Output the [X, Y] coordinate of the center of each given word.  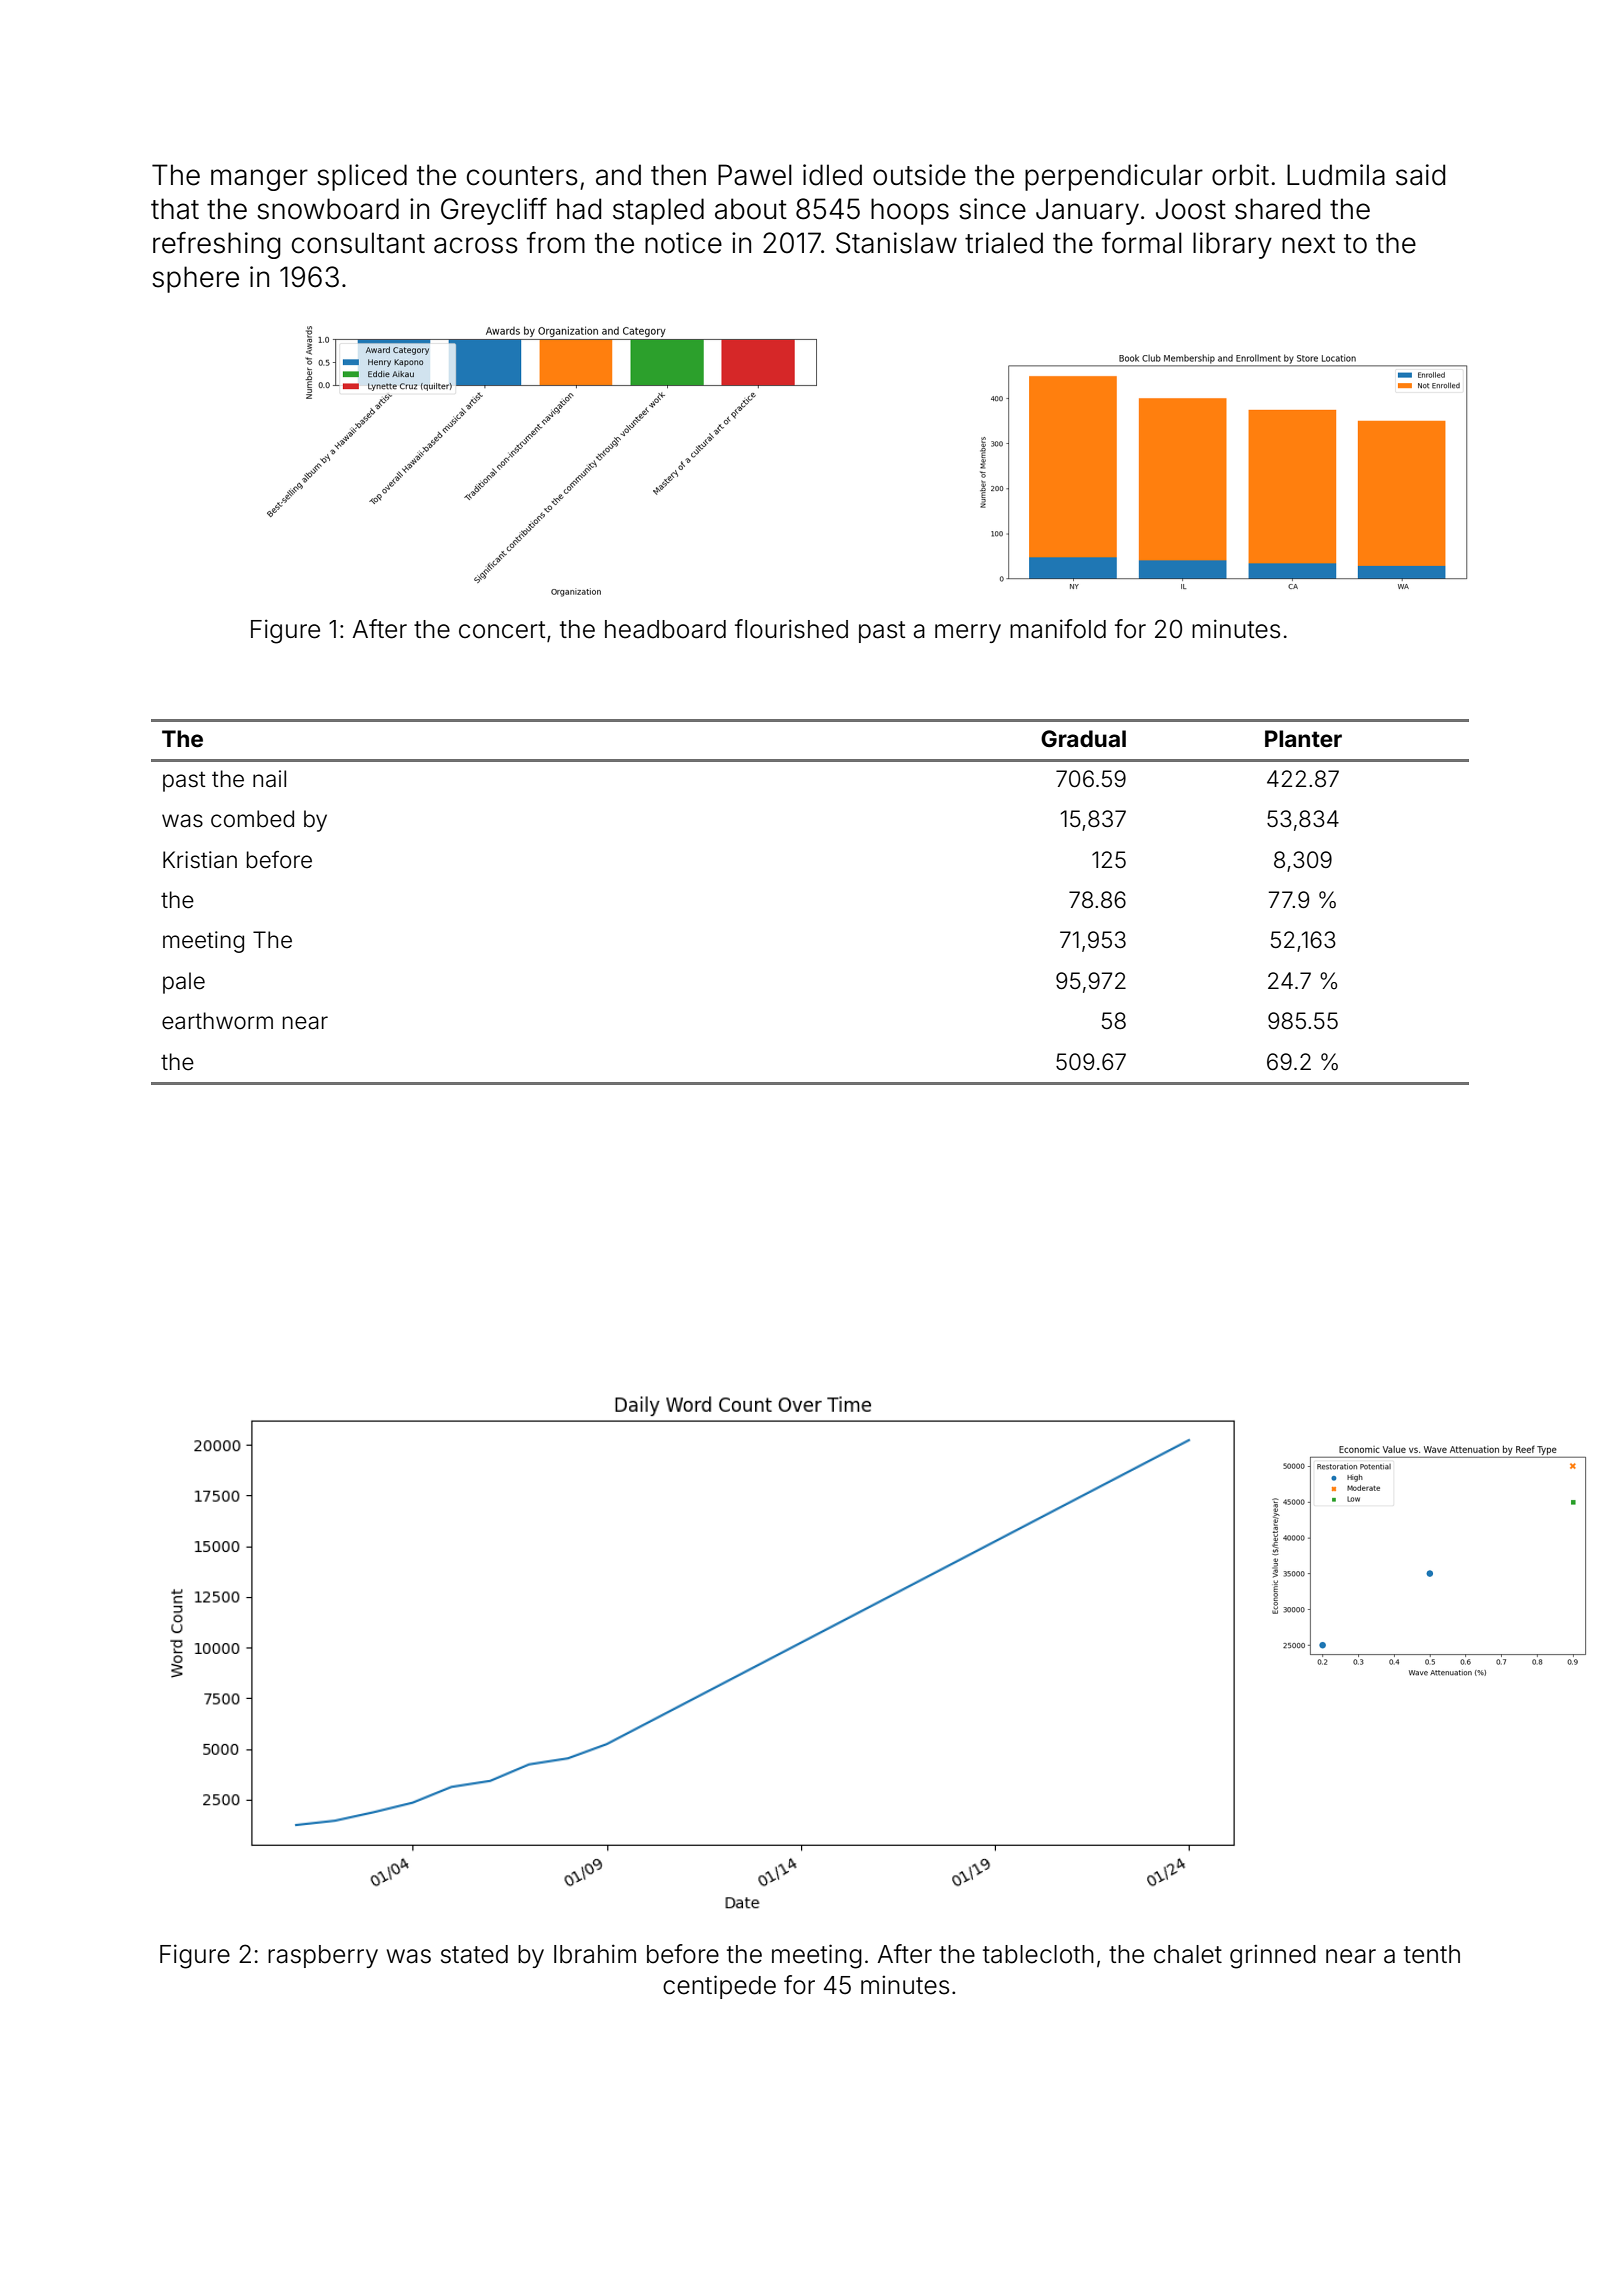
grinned [1273, 1956]
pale [184, 983]
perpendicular [1114, 177]
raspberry [323, 1956]
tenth [1432, 1954]
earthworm [217, 1021]
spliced [362, 177]
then [678, 175]
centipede [719, 1987]
